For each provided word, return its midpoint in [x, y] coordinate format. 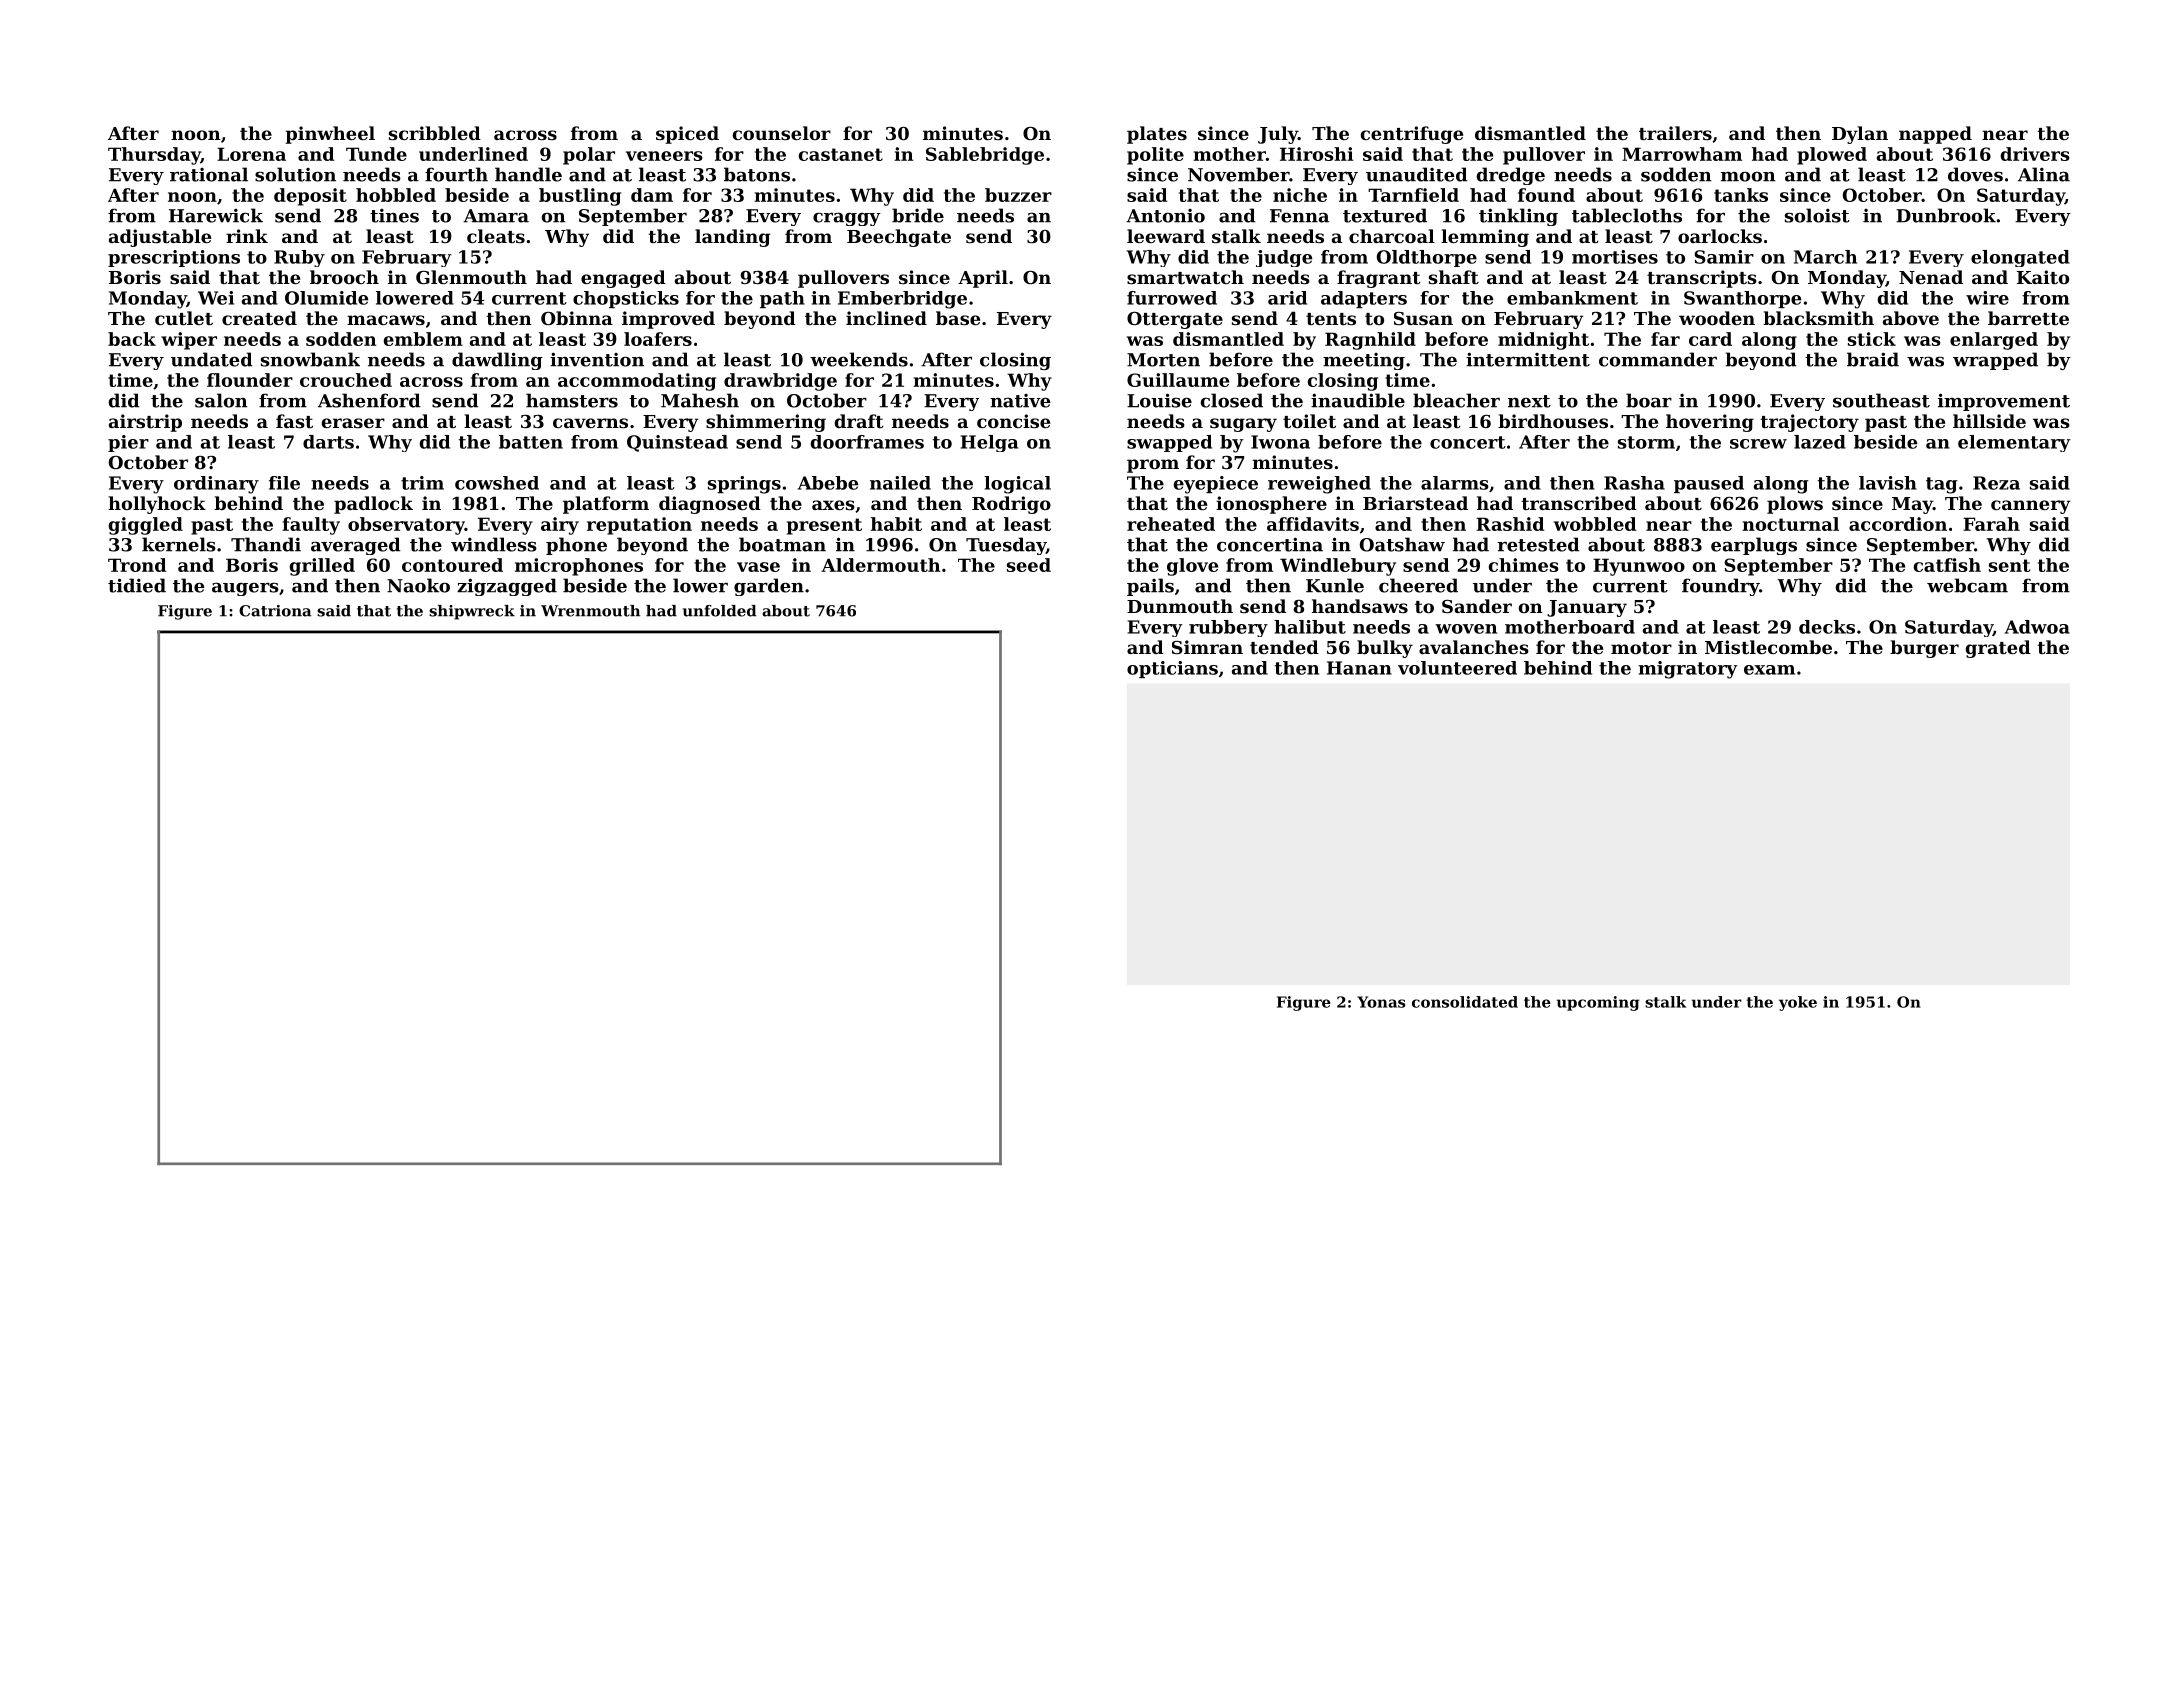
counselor [782, 133]
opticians [1172, 669]
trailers [1675, 133]
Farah [1991, 524]
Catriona [275, 611]
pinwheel [330, 135]
